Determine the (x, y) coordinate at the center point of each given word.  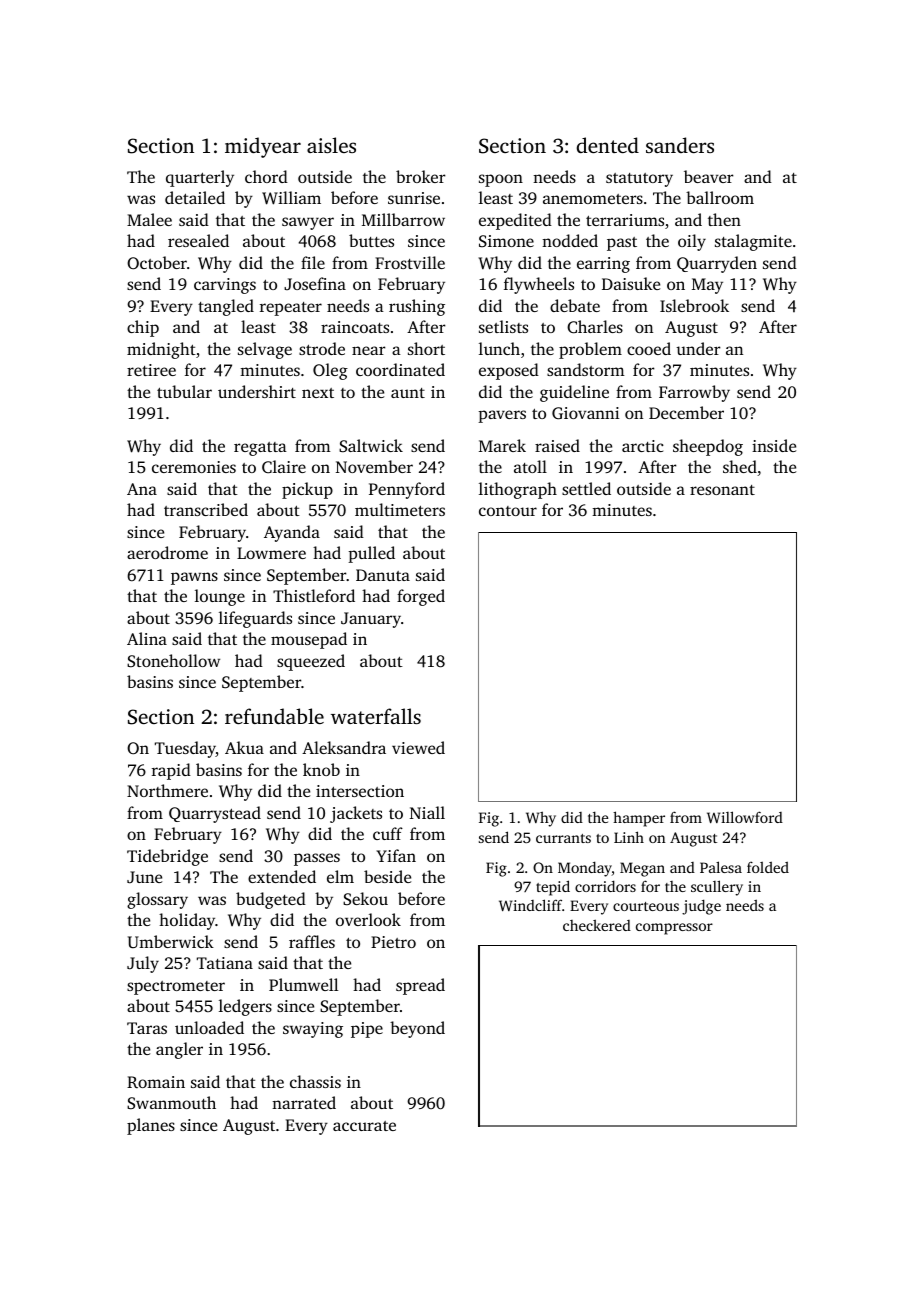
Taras (147, 1028)
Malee (149, 219)
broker (421, 176)
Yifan (396, 855)
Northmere (167, 790)
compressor (674, 929)
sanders (680, 145)
